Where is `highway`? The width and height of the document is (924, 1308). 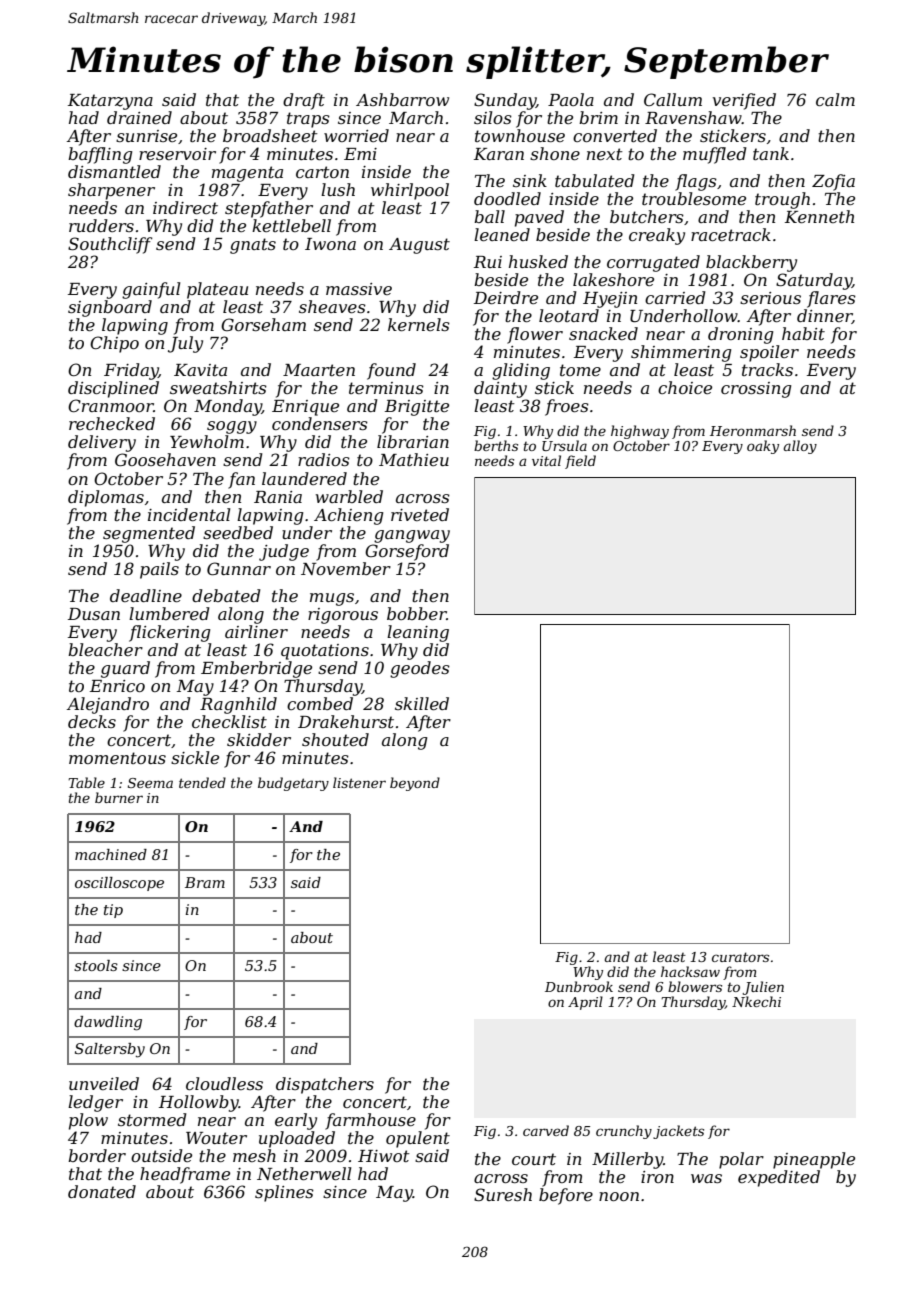
highway is located at coordinates (640, 432).
